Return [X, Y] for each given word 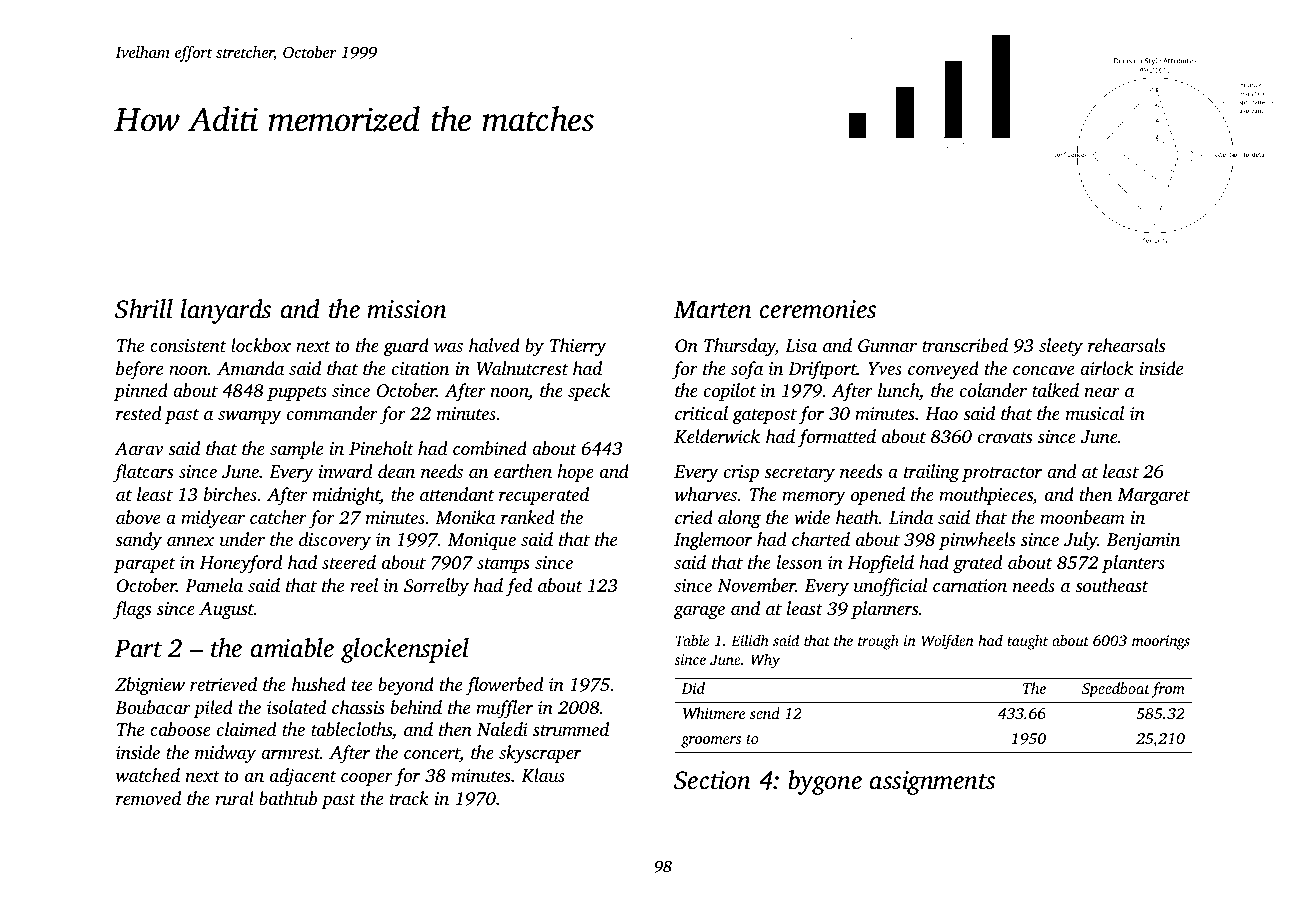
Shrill [144, 309]
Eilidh [750, 640]
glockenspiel [405, 650]
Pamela [214, 585]
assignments [932, 783]
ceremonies [818, 309]
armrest [290, 753]
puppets [297, 393]
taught [1027, 642]
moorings [1161, 642]
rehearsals [1126, 345]
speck [589, 392]
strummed [571, 729]
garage [699, 612]
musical [1095, 413]
